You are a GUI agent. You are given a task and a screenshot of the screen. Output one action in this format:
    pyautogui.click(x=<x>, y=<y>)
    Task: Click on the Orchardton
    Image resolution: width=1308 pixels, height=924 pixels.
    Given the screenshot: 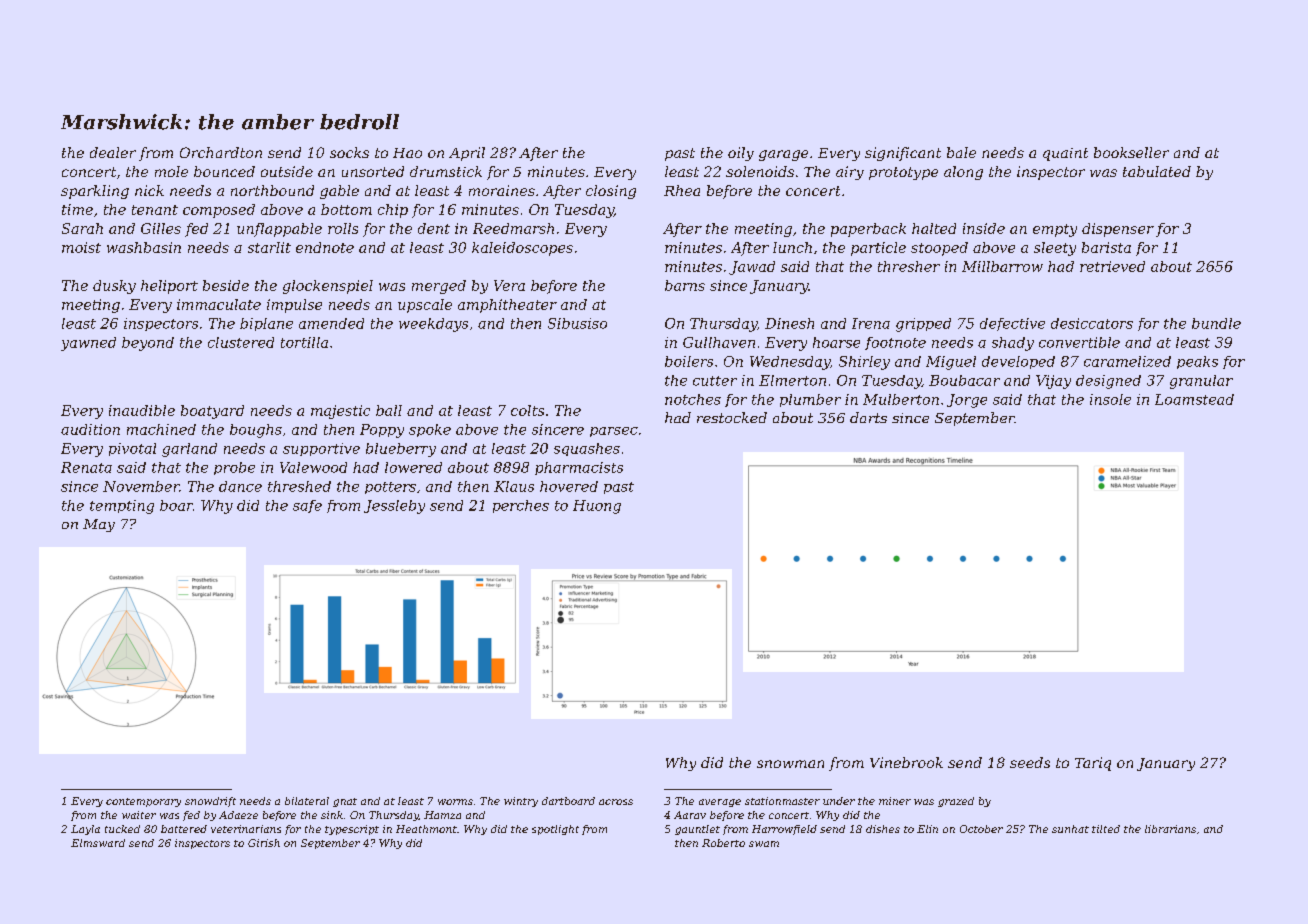 What is the action you would take?
    pyautogui.click(x=221, y=152)
